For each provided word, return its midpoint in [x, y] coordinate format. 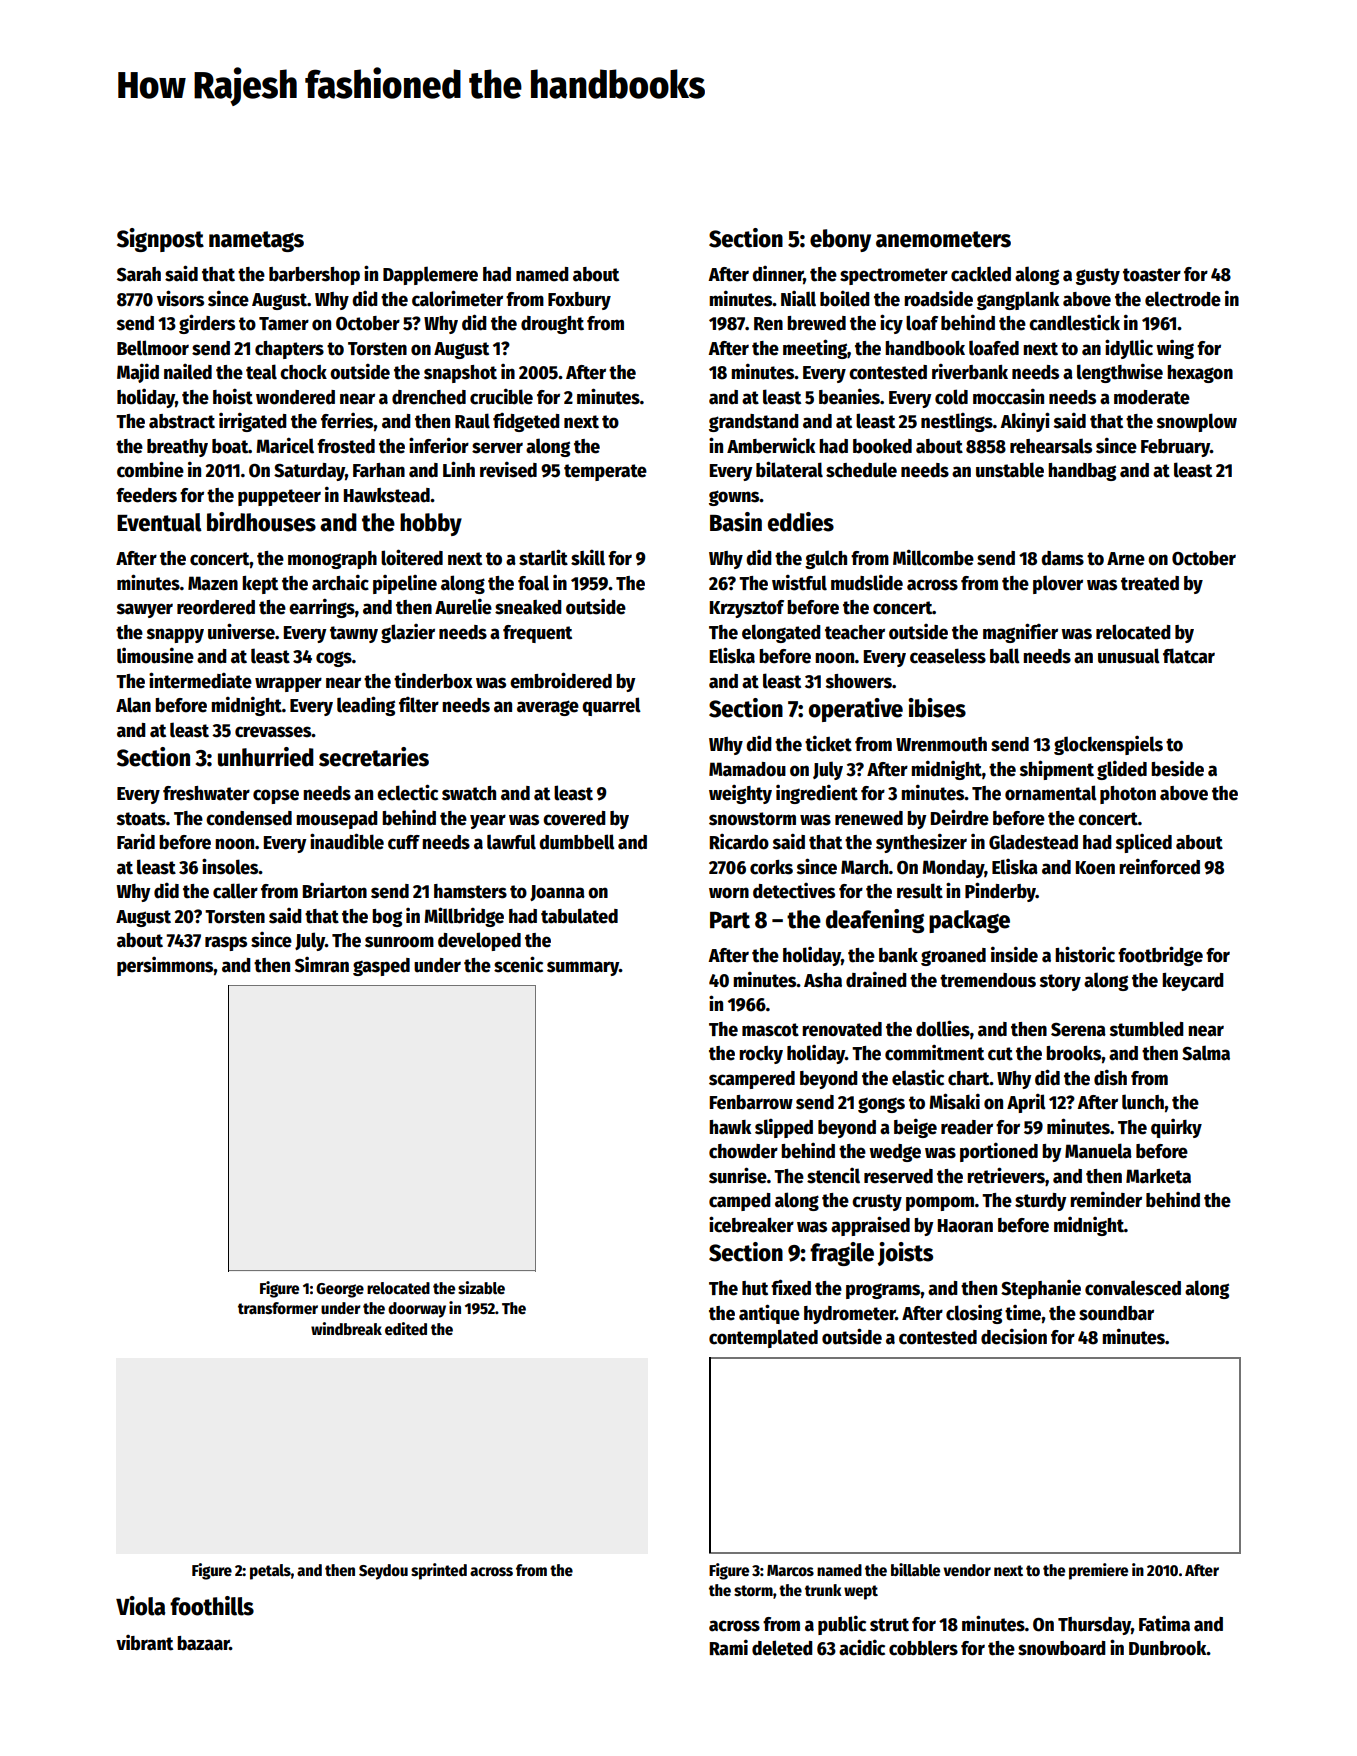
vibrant [144, 1643]
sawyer [145, 610]
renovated [842, 1029]
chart [969, 1078]
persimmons [165, 966]
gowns [734, 498]
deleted [782, 1648]
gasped [381, 967]
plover [1058, 584]
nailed [188, 372]
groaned [953, 957]
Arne [1126, 559]
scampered [752, 1080]
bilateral [789, 469]
